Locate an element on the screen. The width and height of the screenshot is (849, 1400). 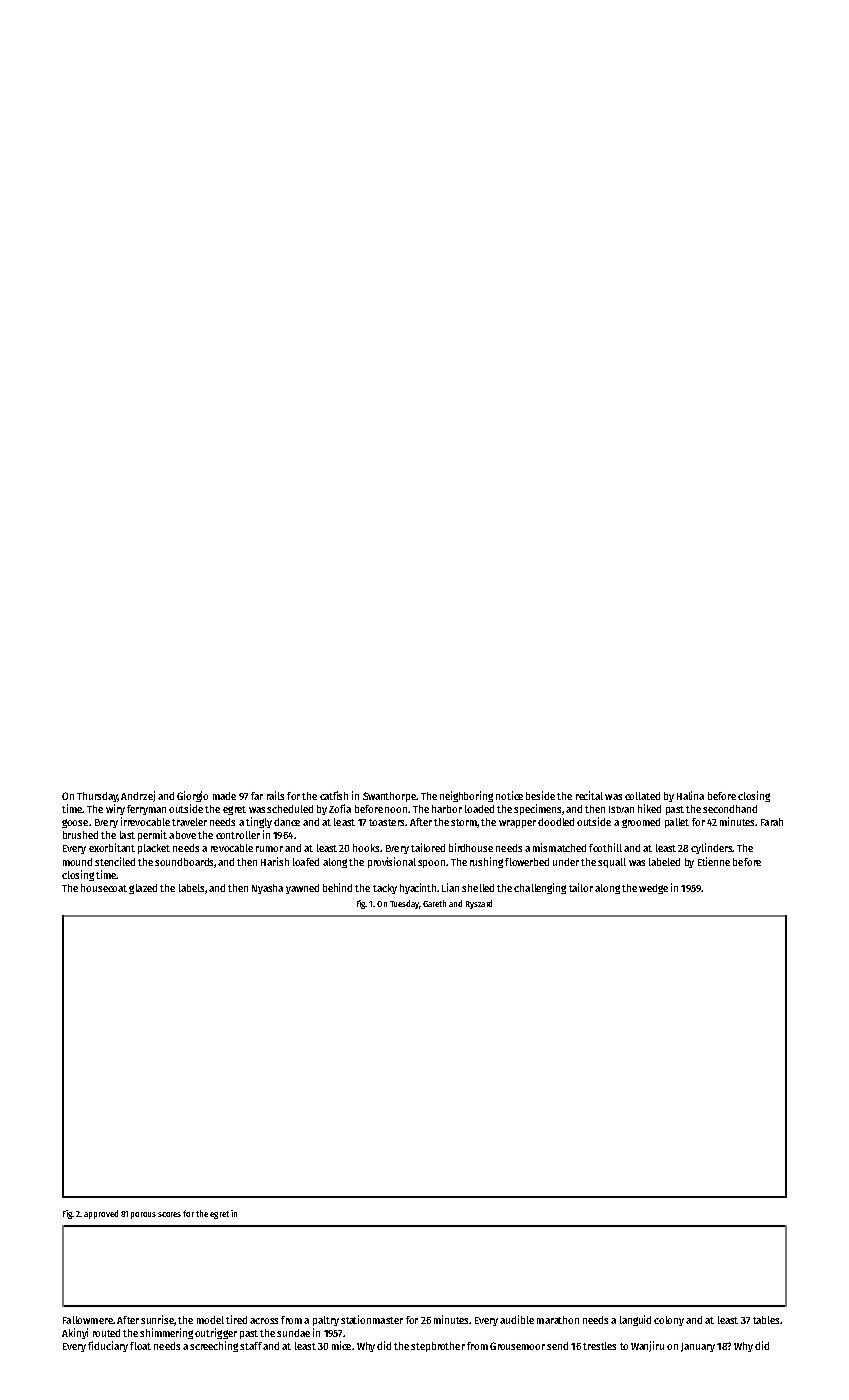
scores is located at coordinates (169, 1214).
